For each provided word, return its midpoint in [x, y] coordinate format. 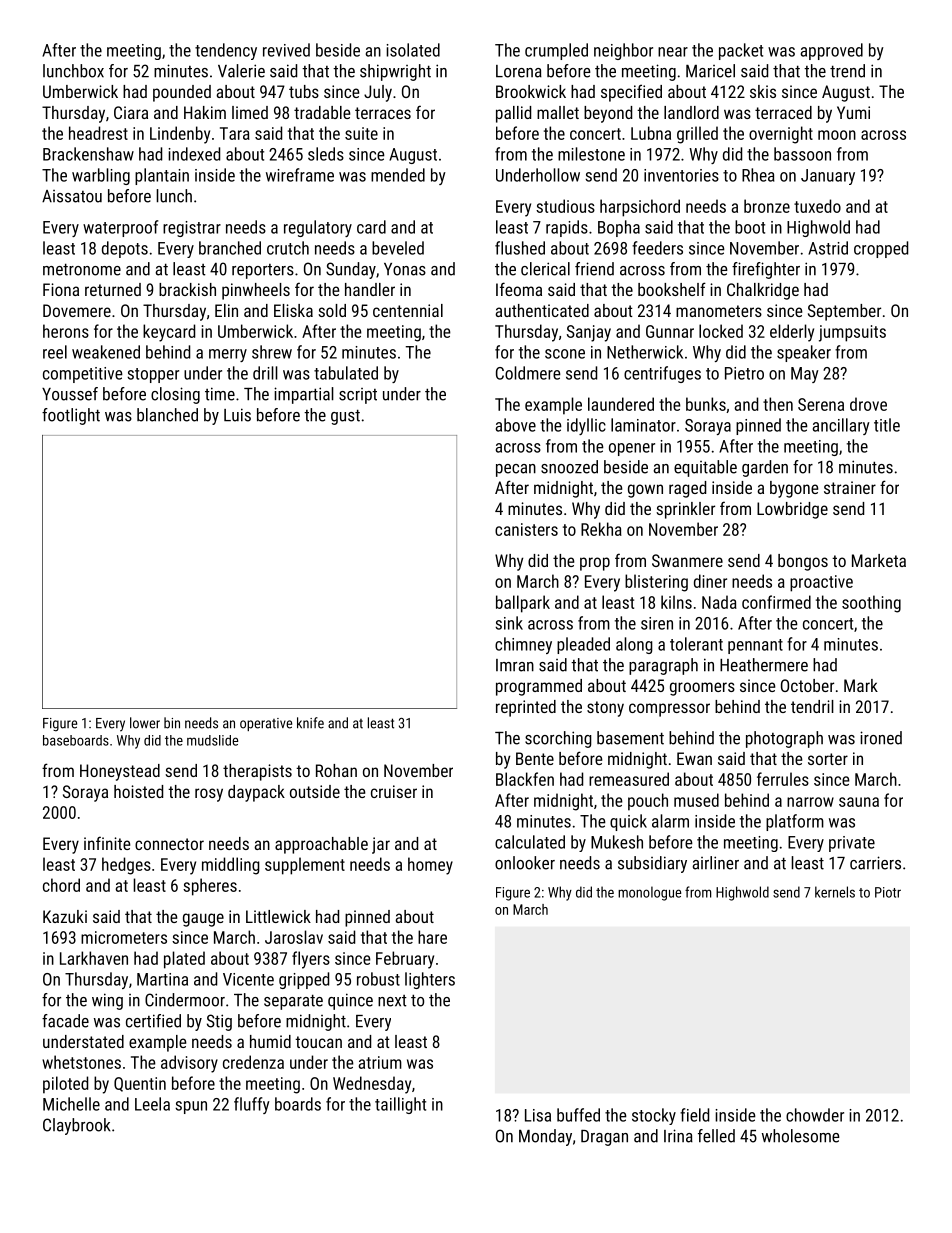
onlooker [525, 863]
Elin [226, 310]
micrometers [124, 937]
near [673, 52]
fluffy [252, 1105]
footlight [71, 416]
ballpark [523, 604]
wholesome [801, 1136]
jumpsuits [852, 333]
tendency [226, 51]
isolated [413, 50]
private [852, 844]
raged [687, 489]
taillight [400, 1105]
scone [565, 354]
